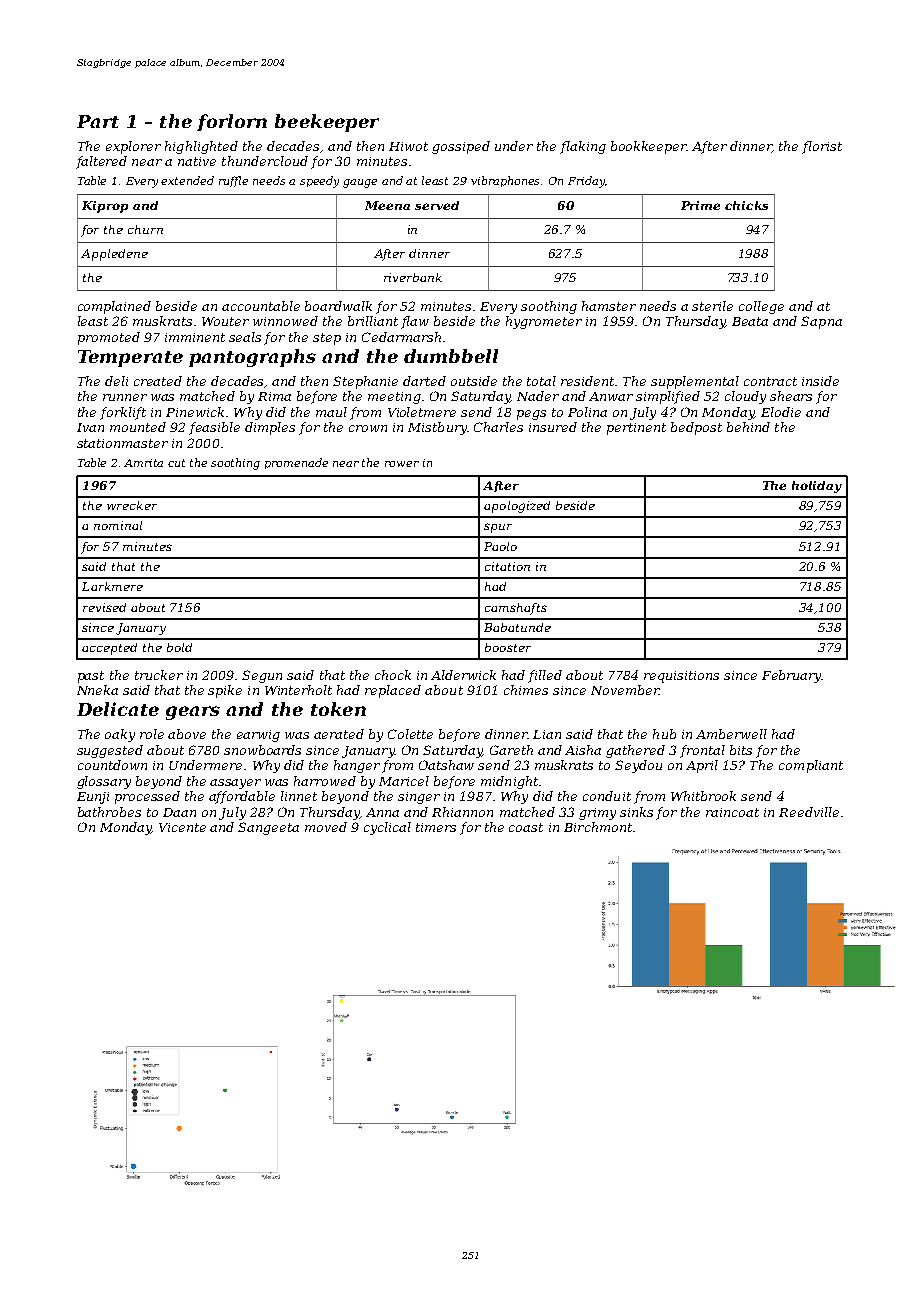  Describe the element at coordinates (132, 505) in the screenshot. I see `wrecker` at that location.
